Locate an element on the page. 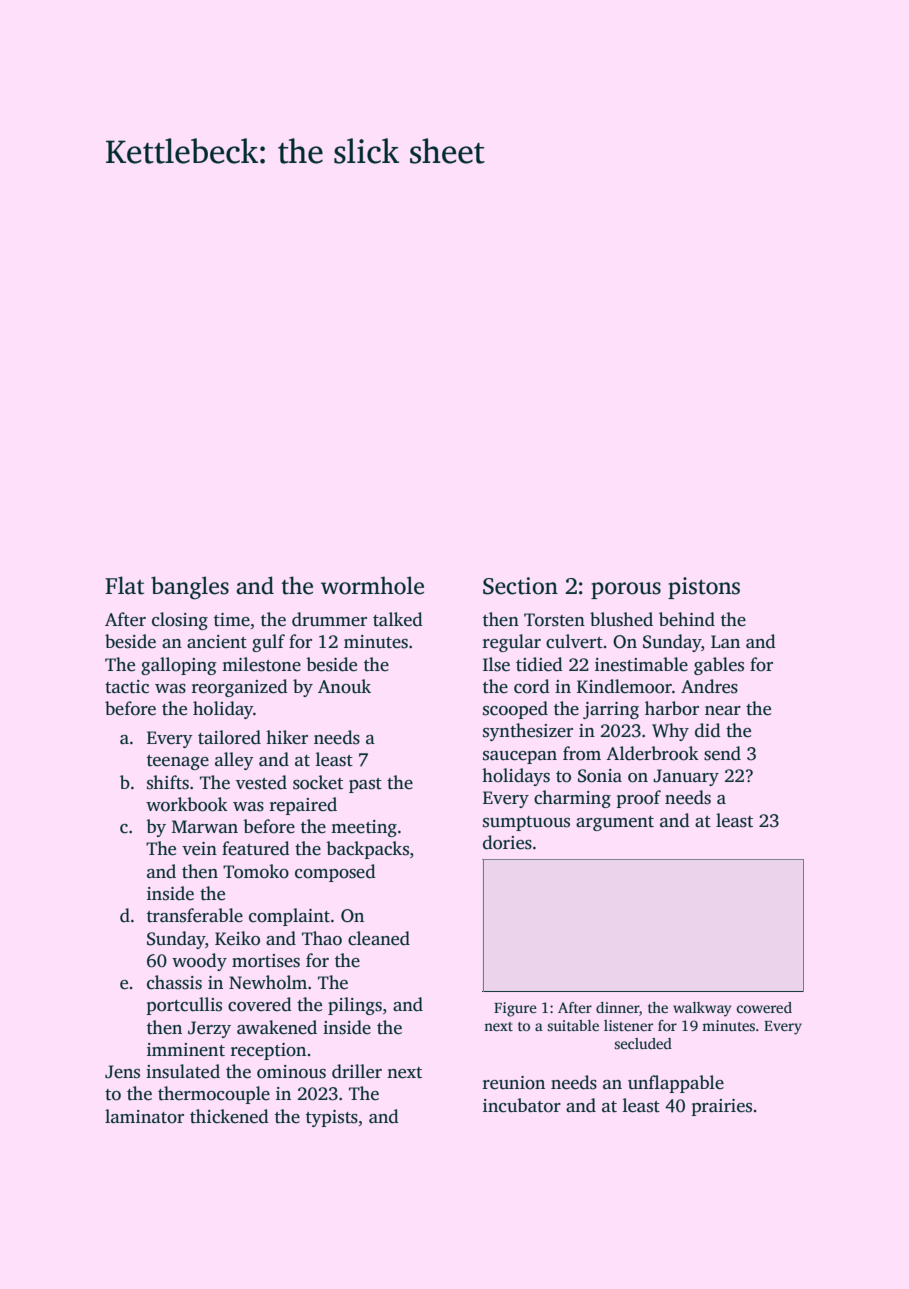  argument is located at coordinates (615, 823).
